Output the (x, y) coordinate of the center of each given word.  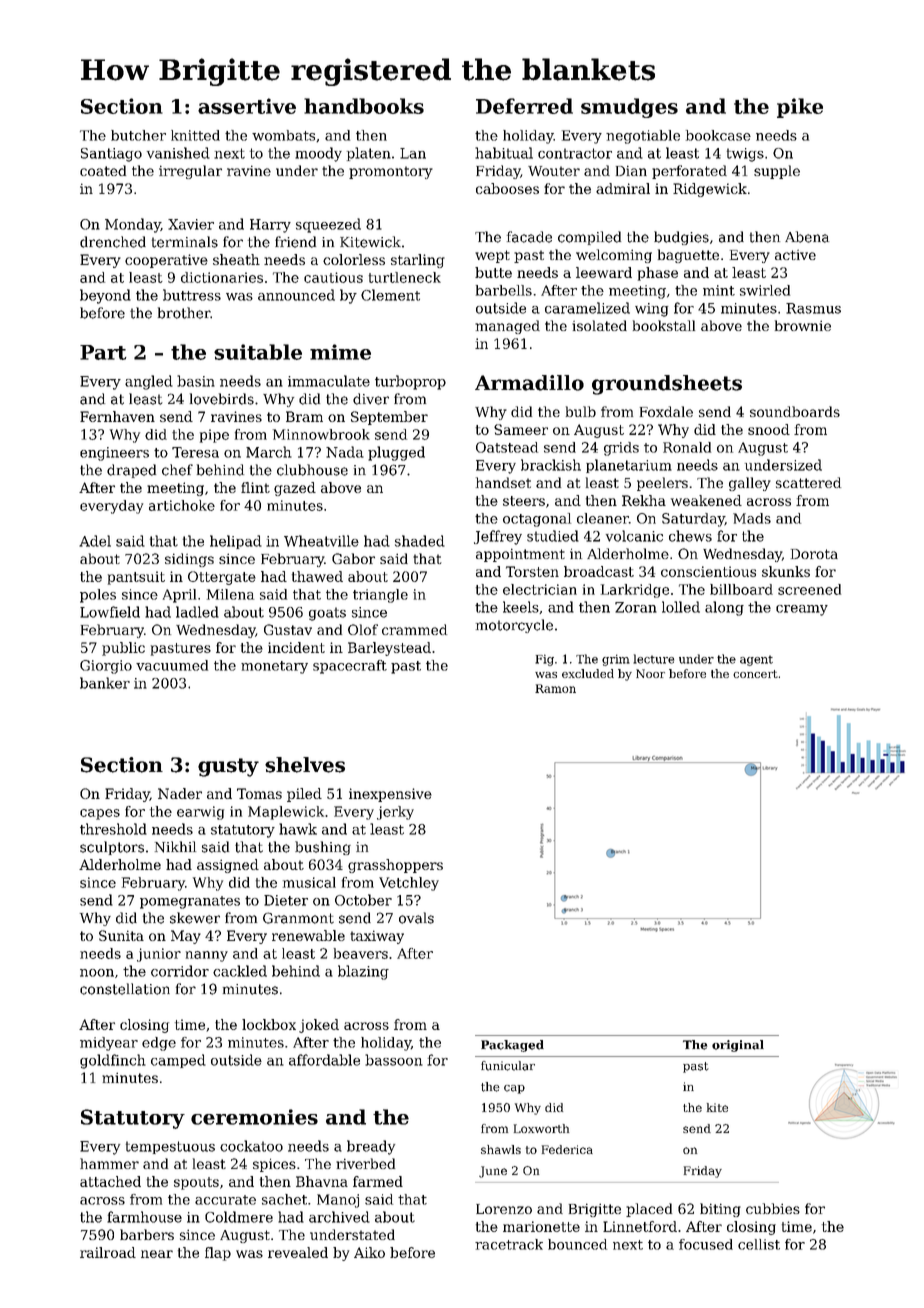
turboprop (410, 382)
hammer (109, 1163)
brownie (803, 325)
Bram (304, 416)
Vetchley (409, 884)
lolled (681, 607)
